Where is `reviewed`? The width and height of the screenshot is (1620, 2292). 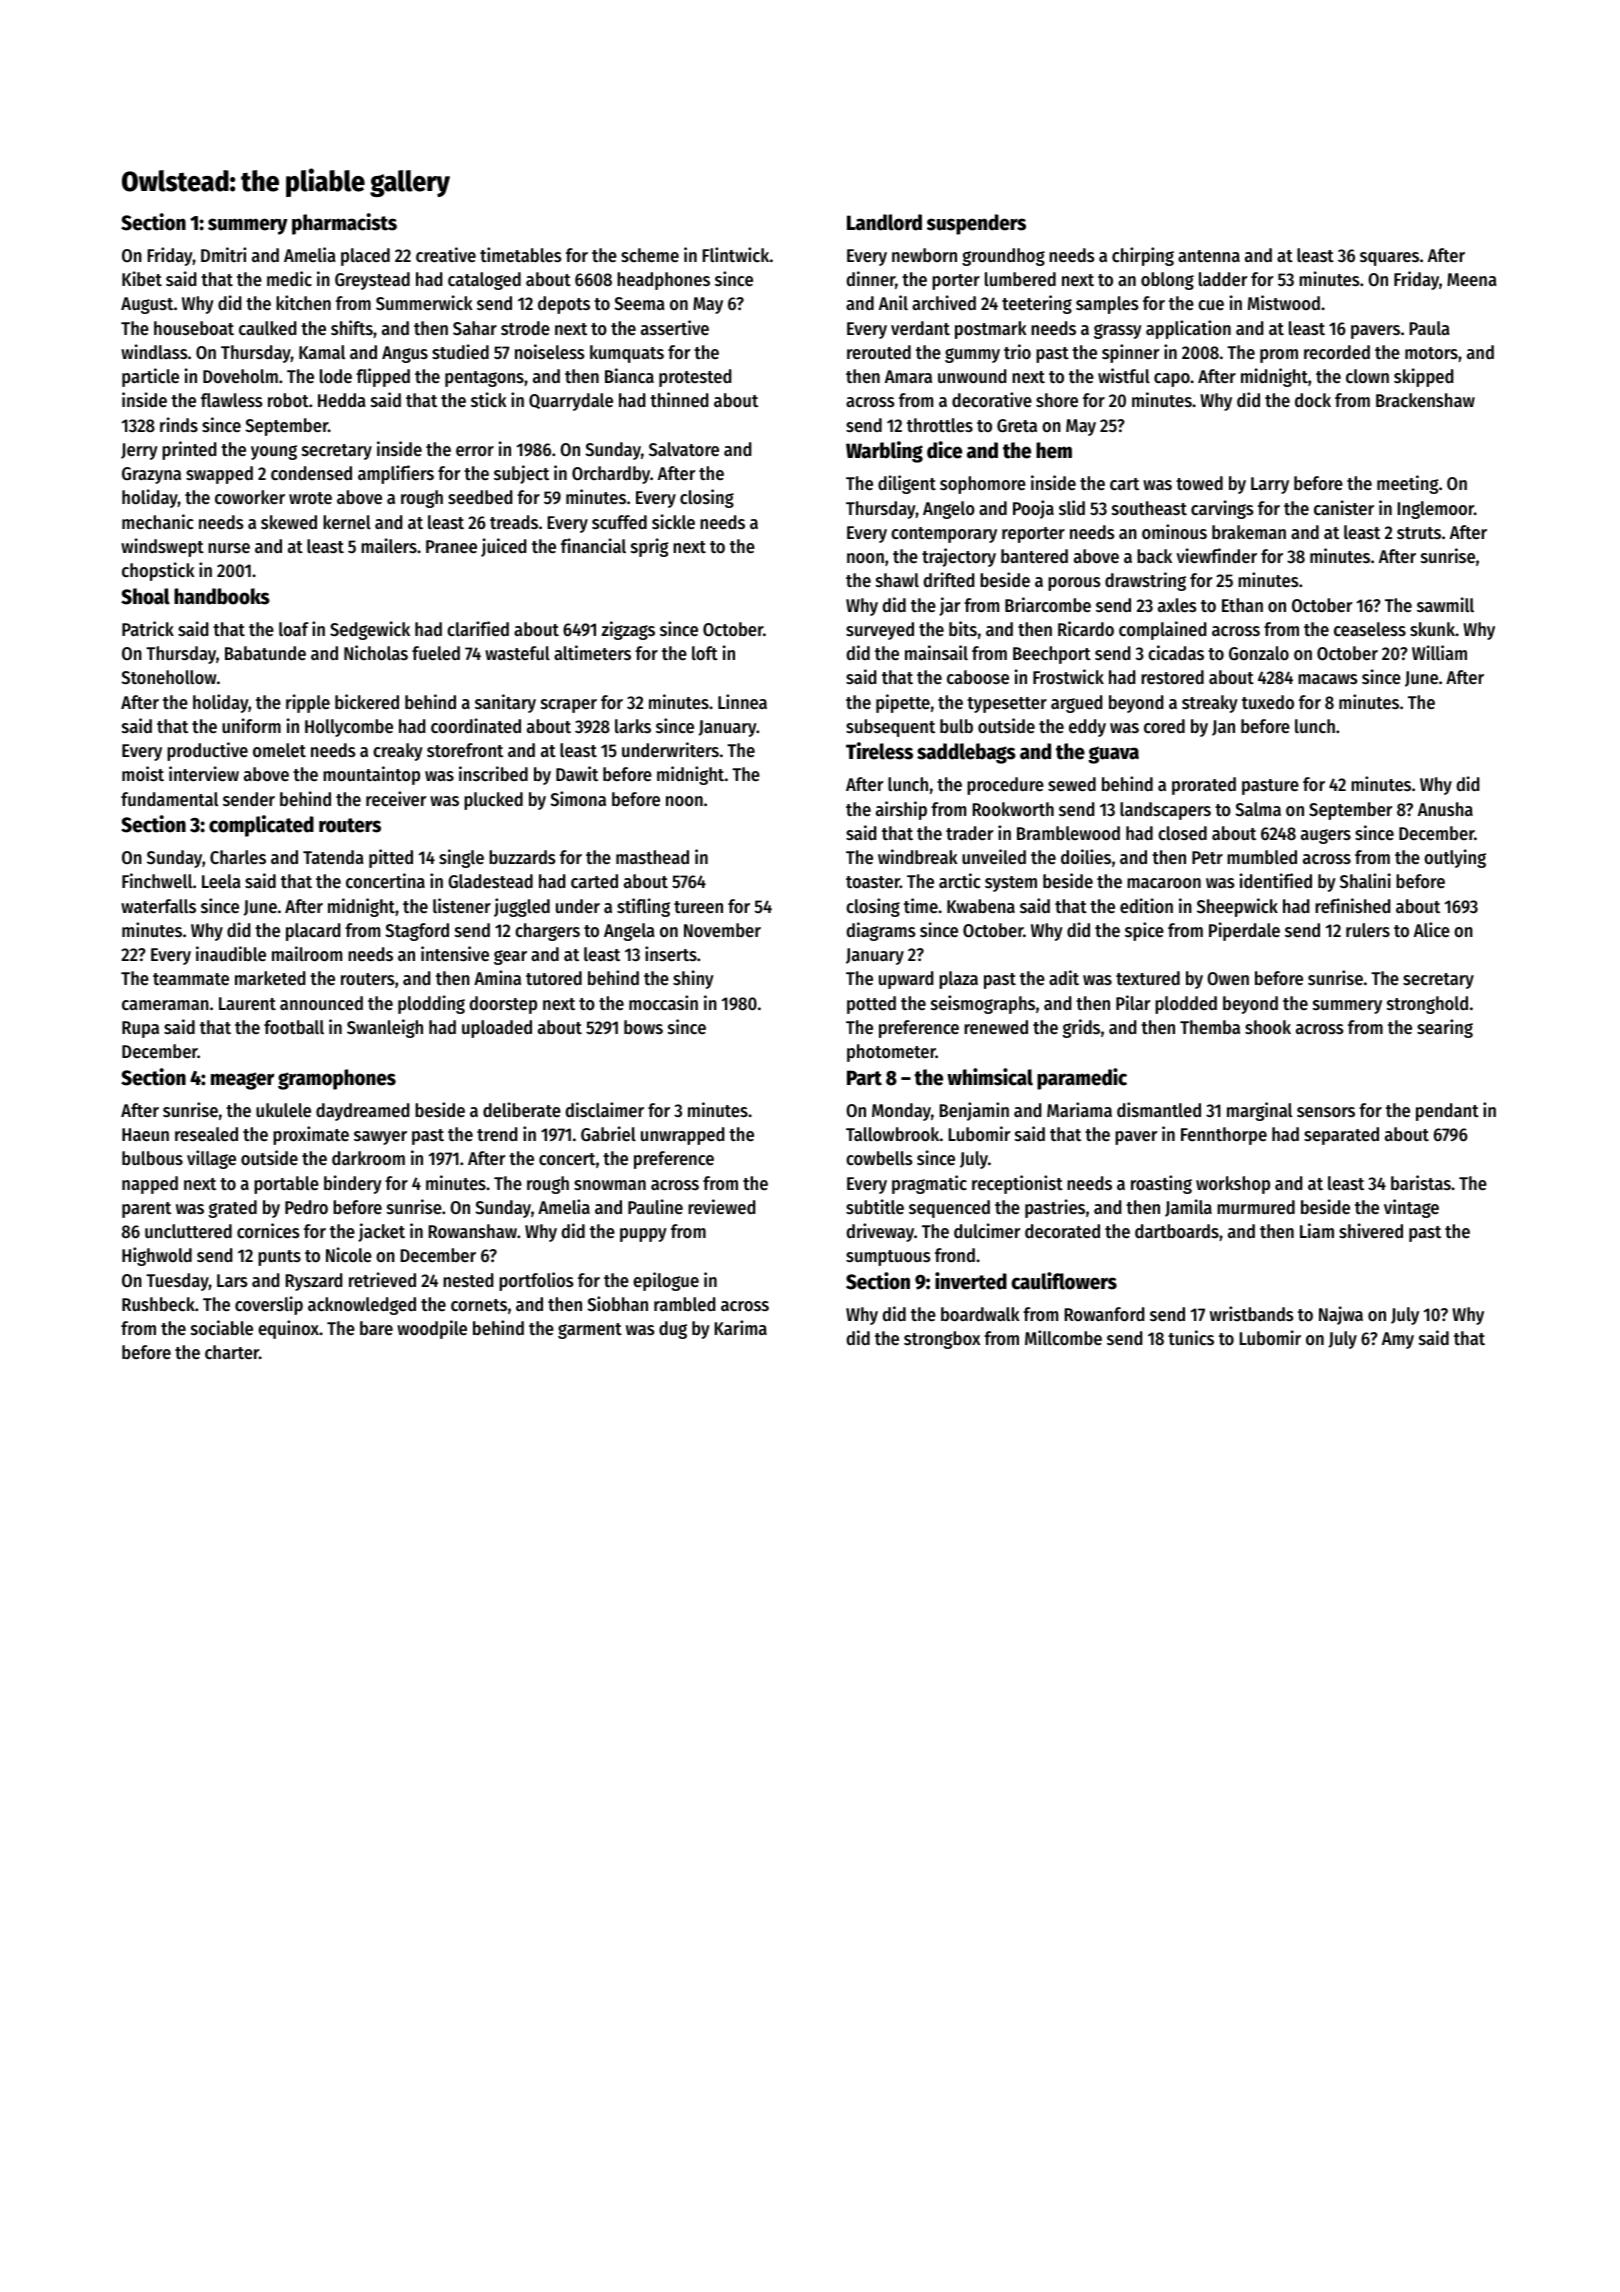
reviewed is located at coordinates (721, 1206).
